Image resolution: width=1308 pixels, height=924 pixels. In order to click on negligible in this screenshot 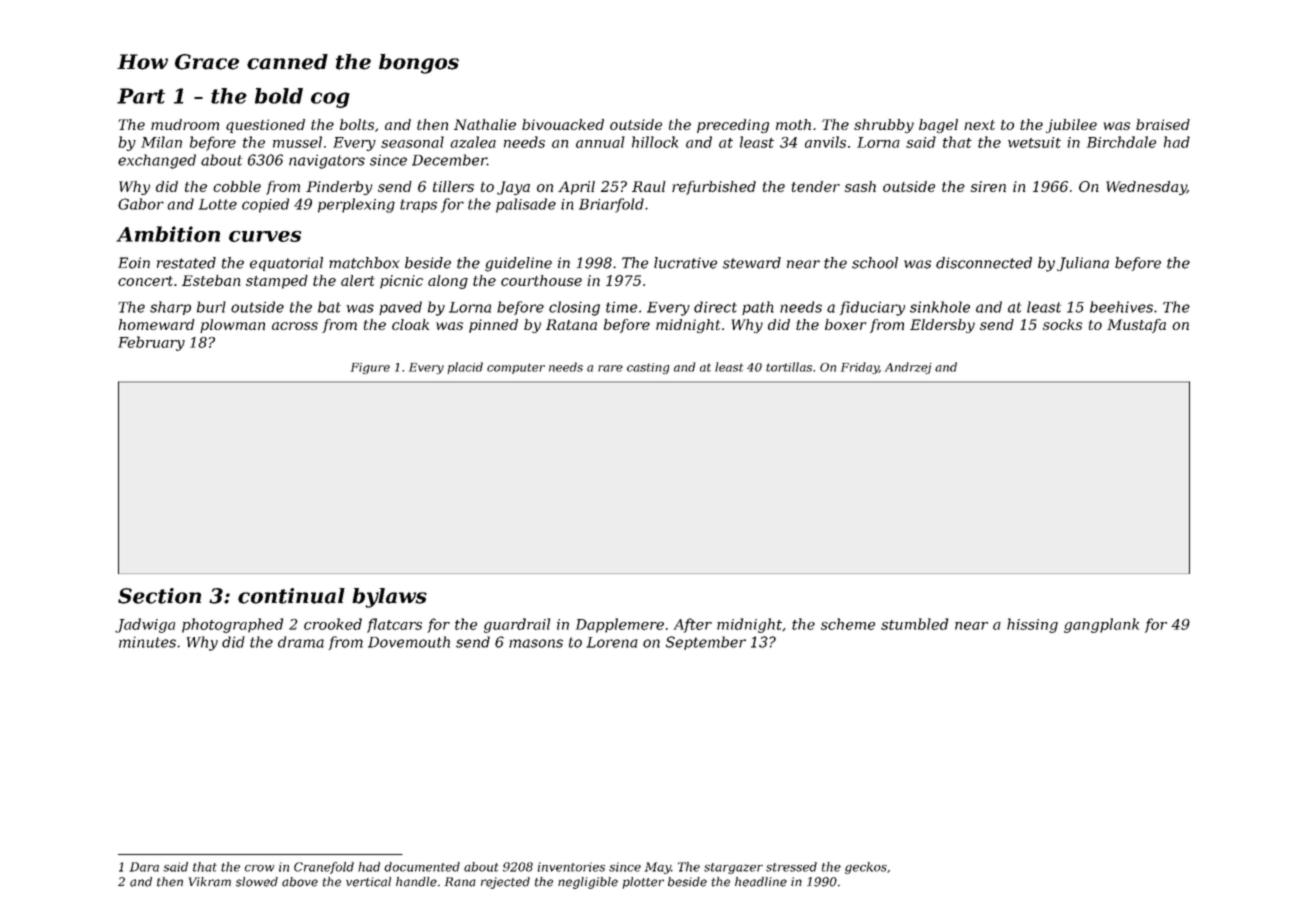, I will do `click(588, 883)`.
